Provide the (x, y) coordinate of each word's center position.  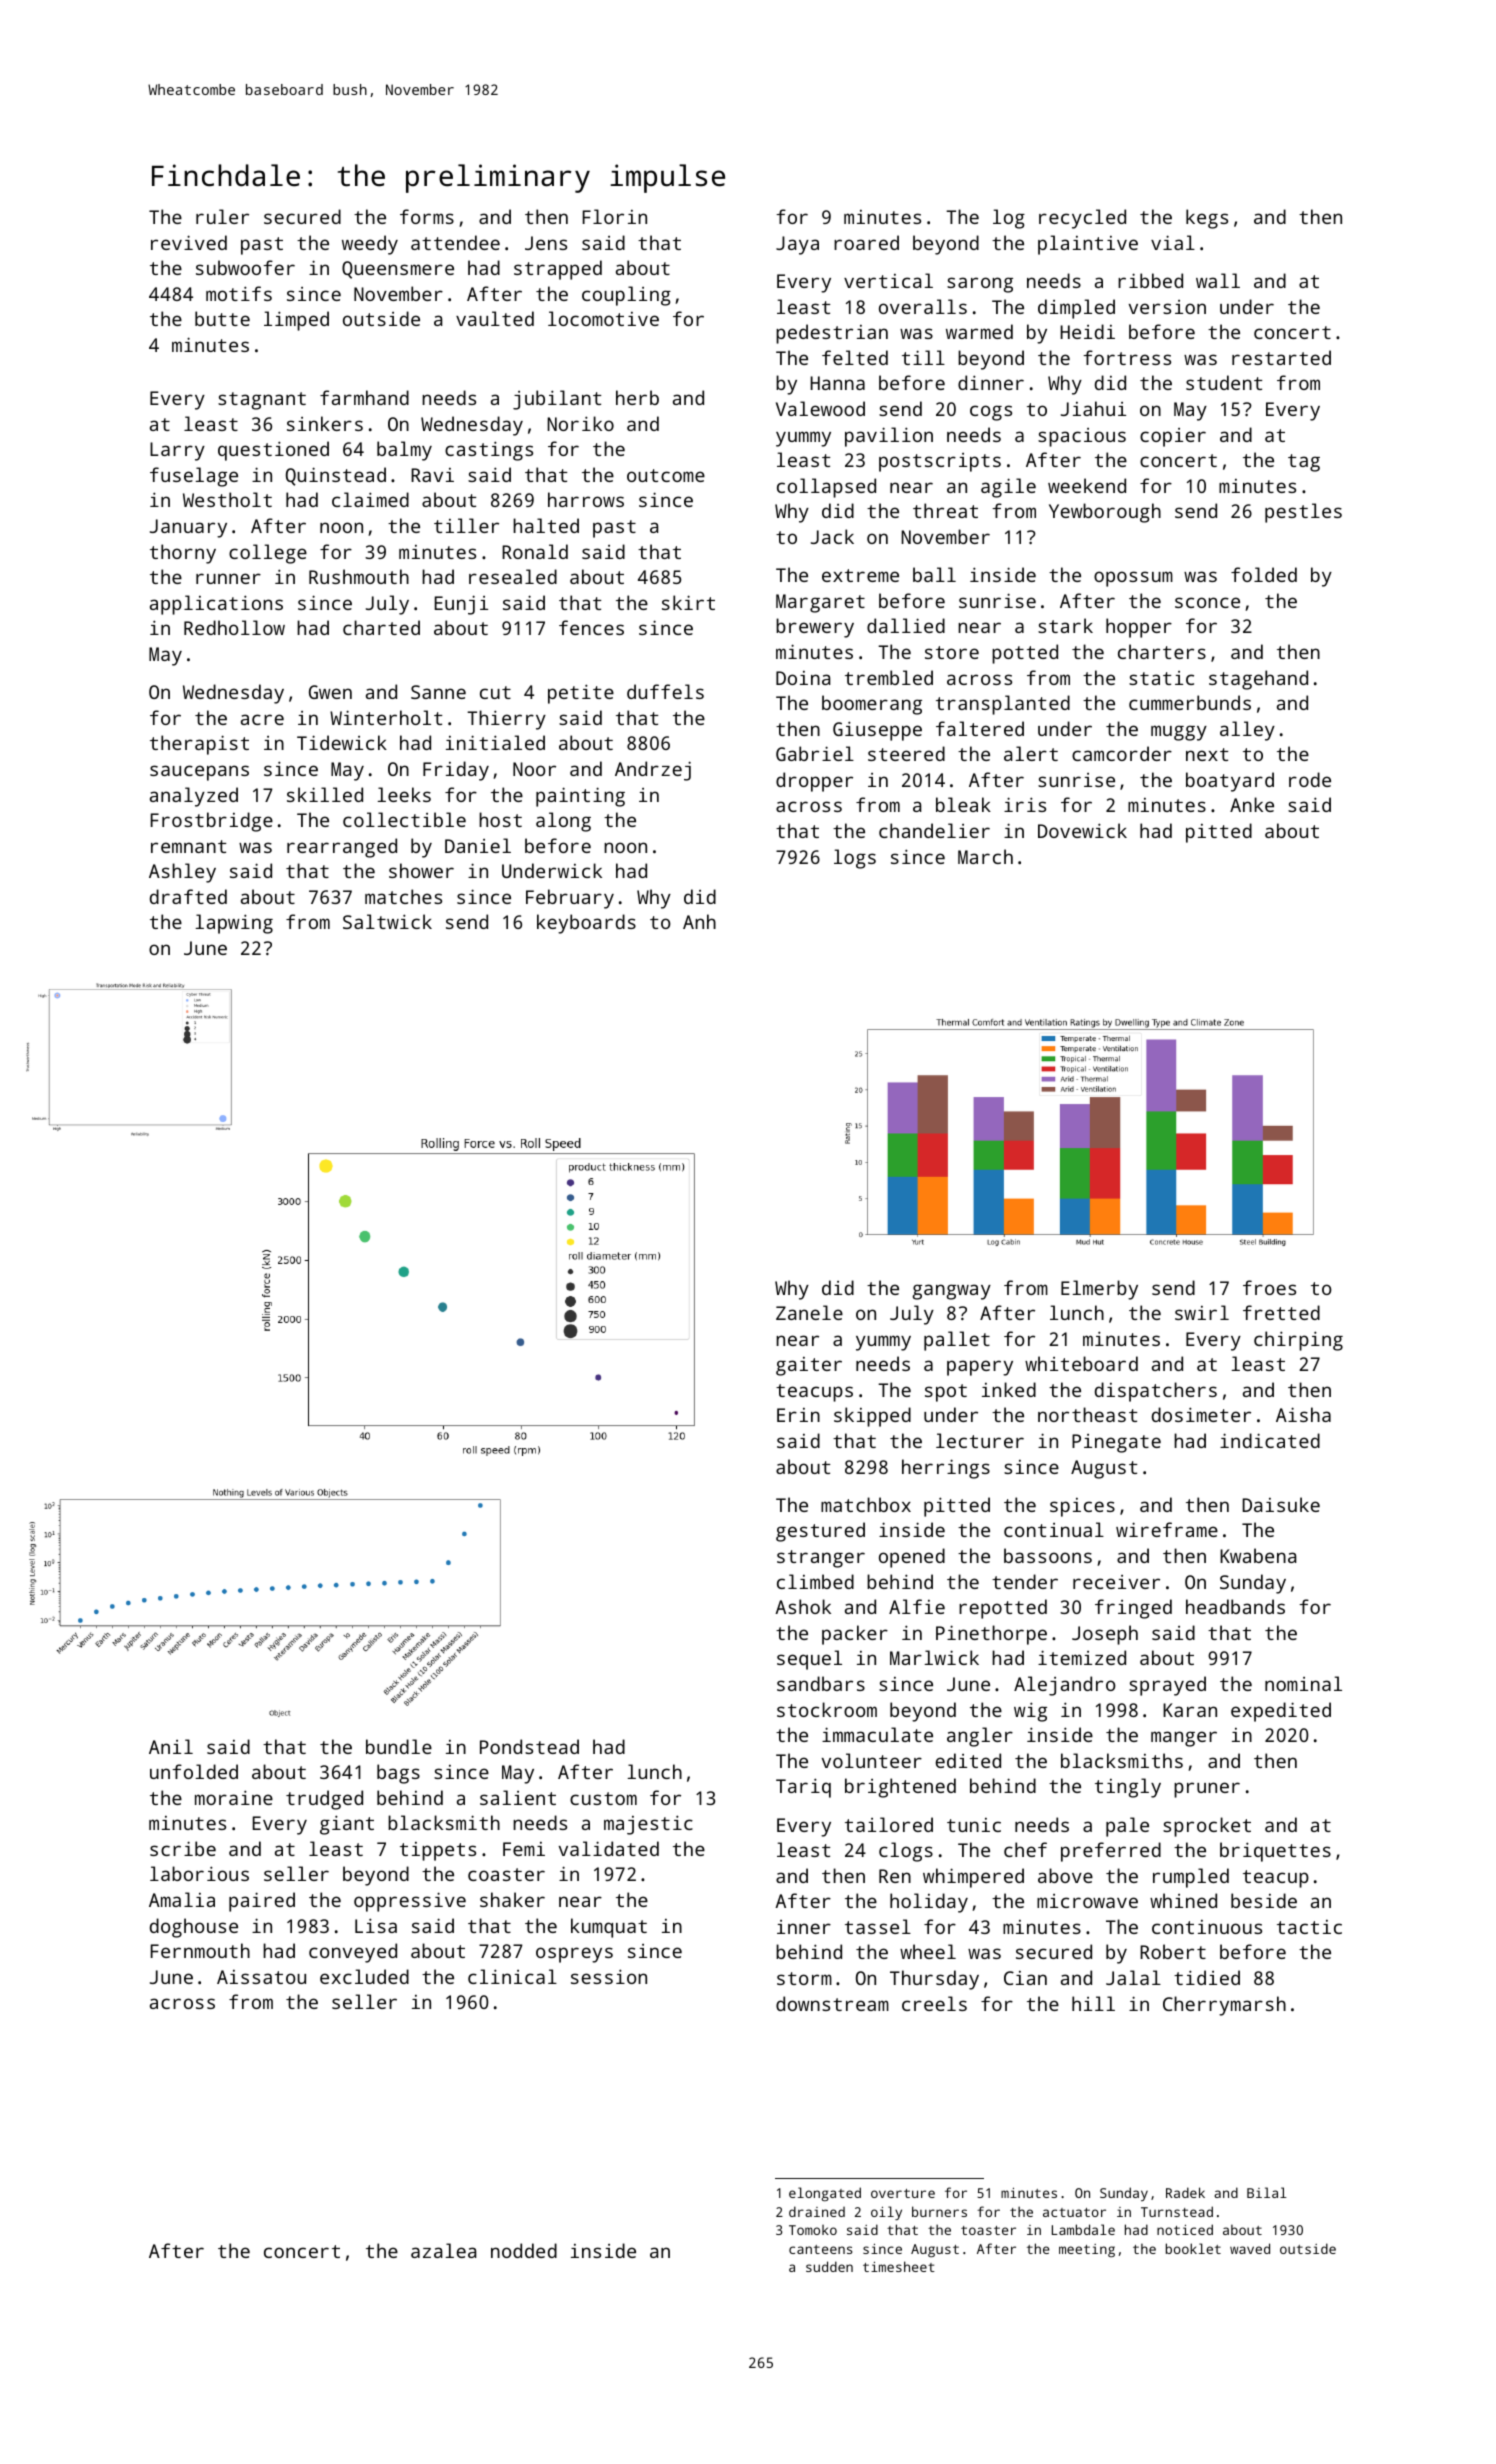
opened (912, 1558)
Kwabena (1258, 1555)
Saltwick (387, 921)
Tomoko (813, 2230)
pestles (1303, 513)
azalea (443, 2250)
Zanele (809, 1312)
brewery (815, 628)
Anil (171, 1746)
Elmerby (1099, 1290)
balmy (404, 451)
